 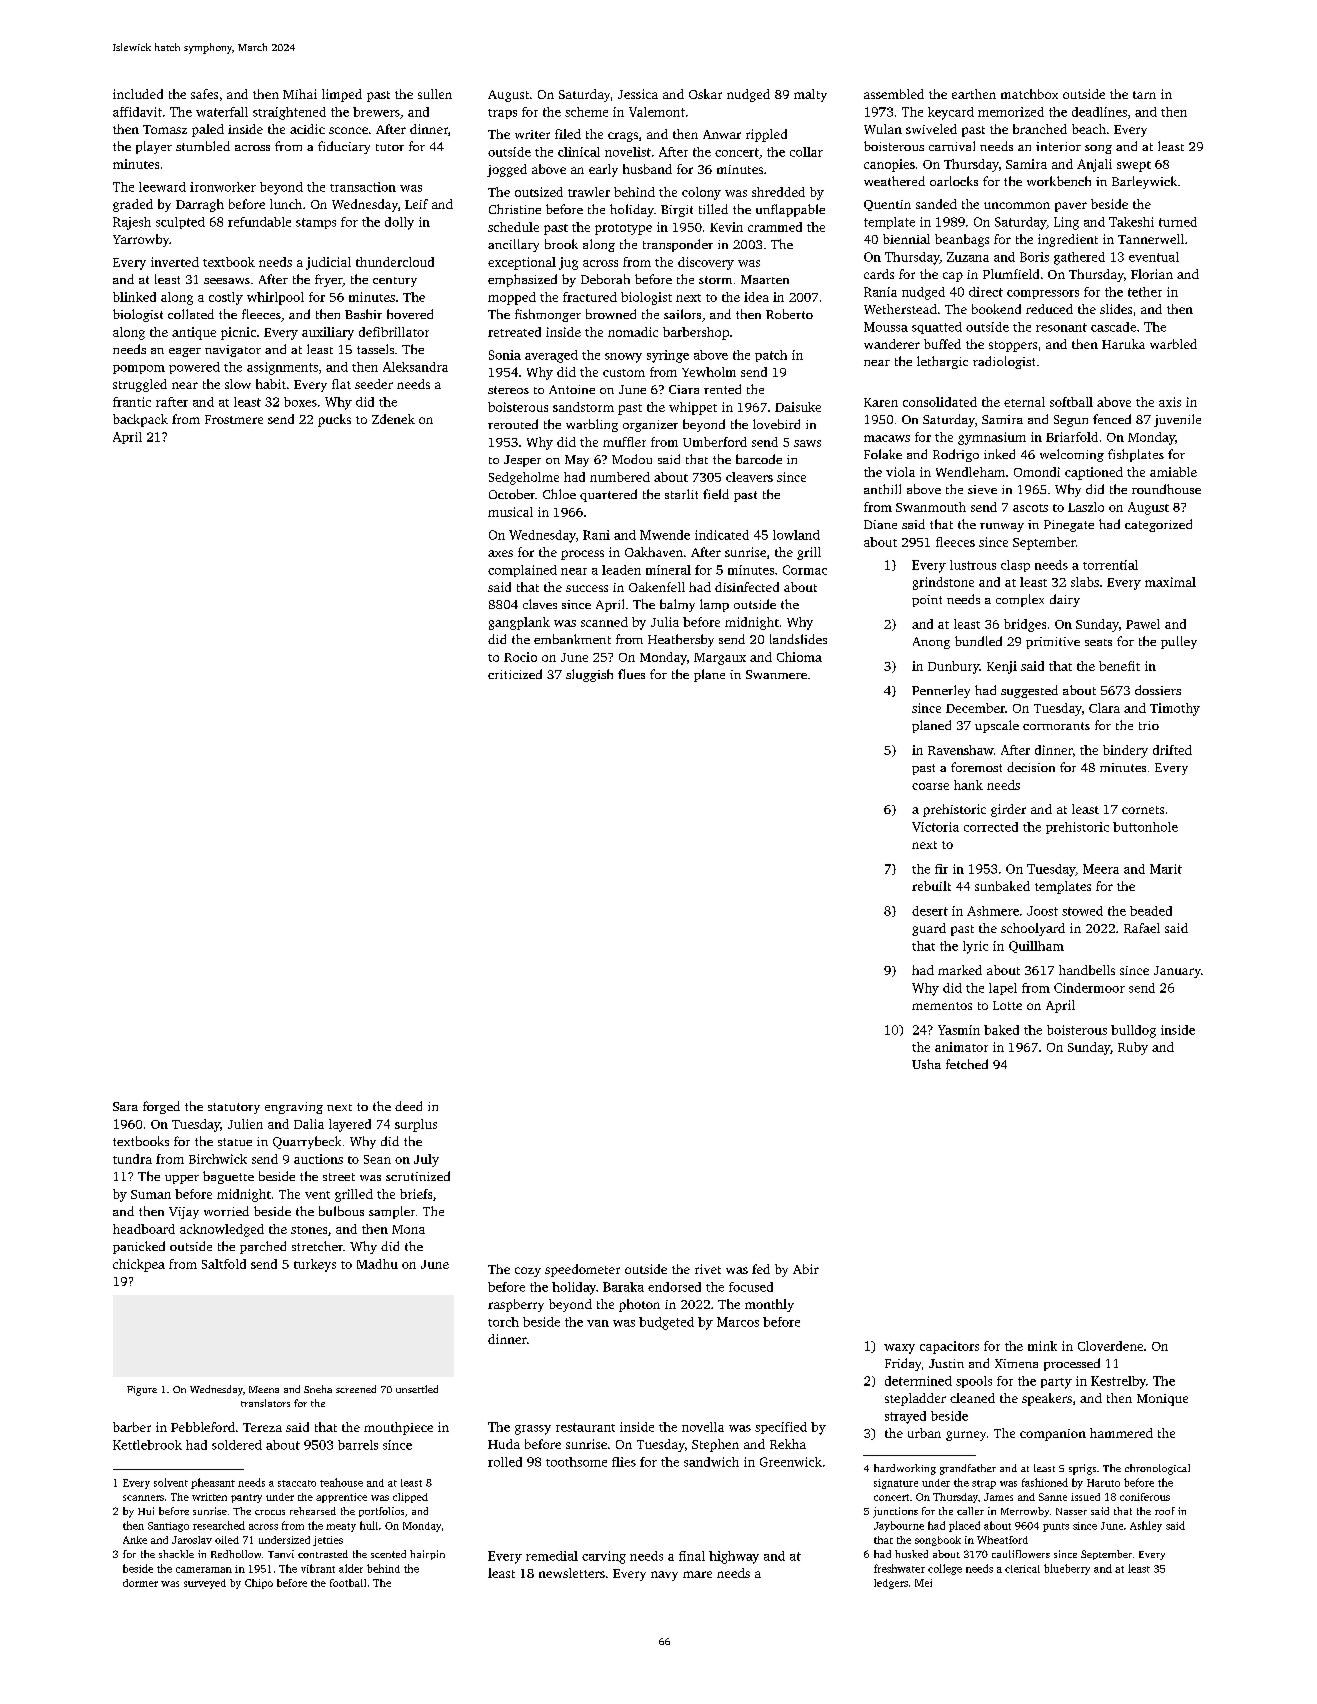 I want to click on navigator, so click(x=233, y=351).
